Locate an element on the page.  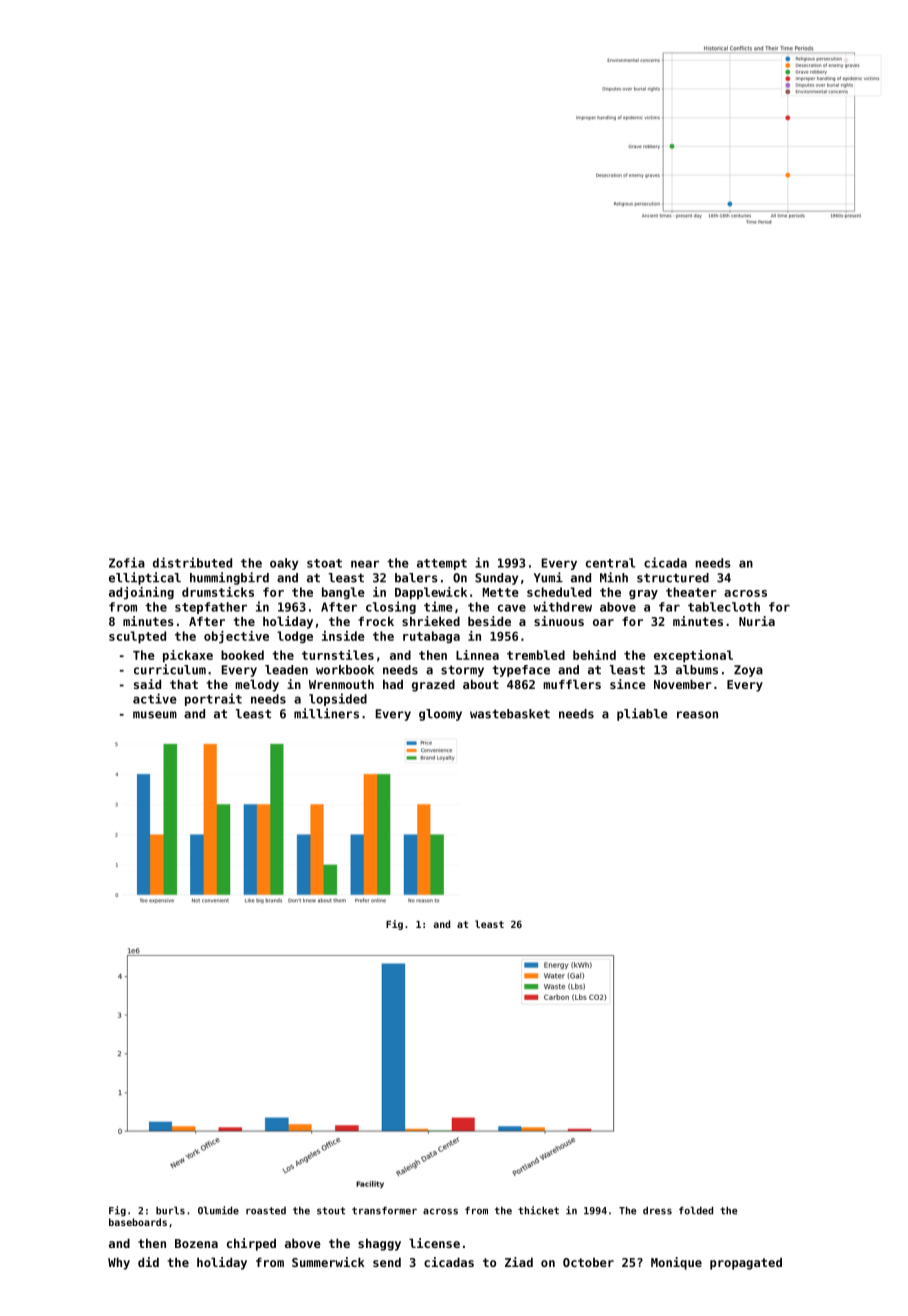
structured is located at coordinates (673, 578).
